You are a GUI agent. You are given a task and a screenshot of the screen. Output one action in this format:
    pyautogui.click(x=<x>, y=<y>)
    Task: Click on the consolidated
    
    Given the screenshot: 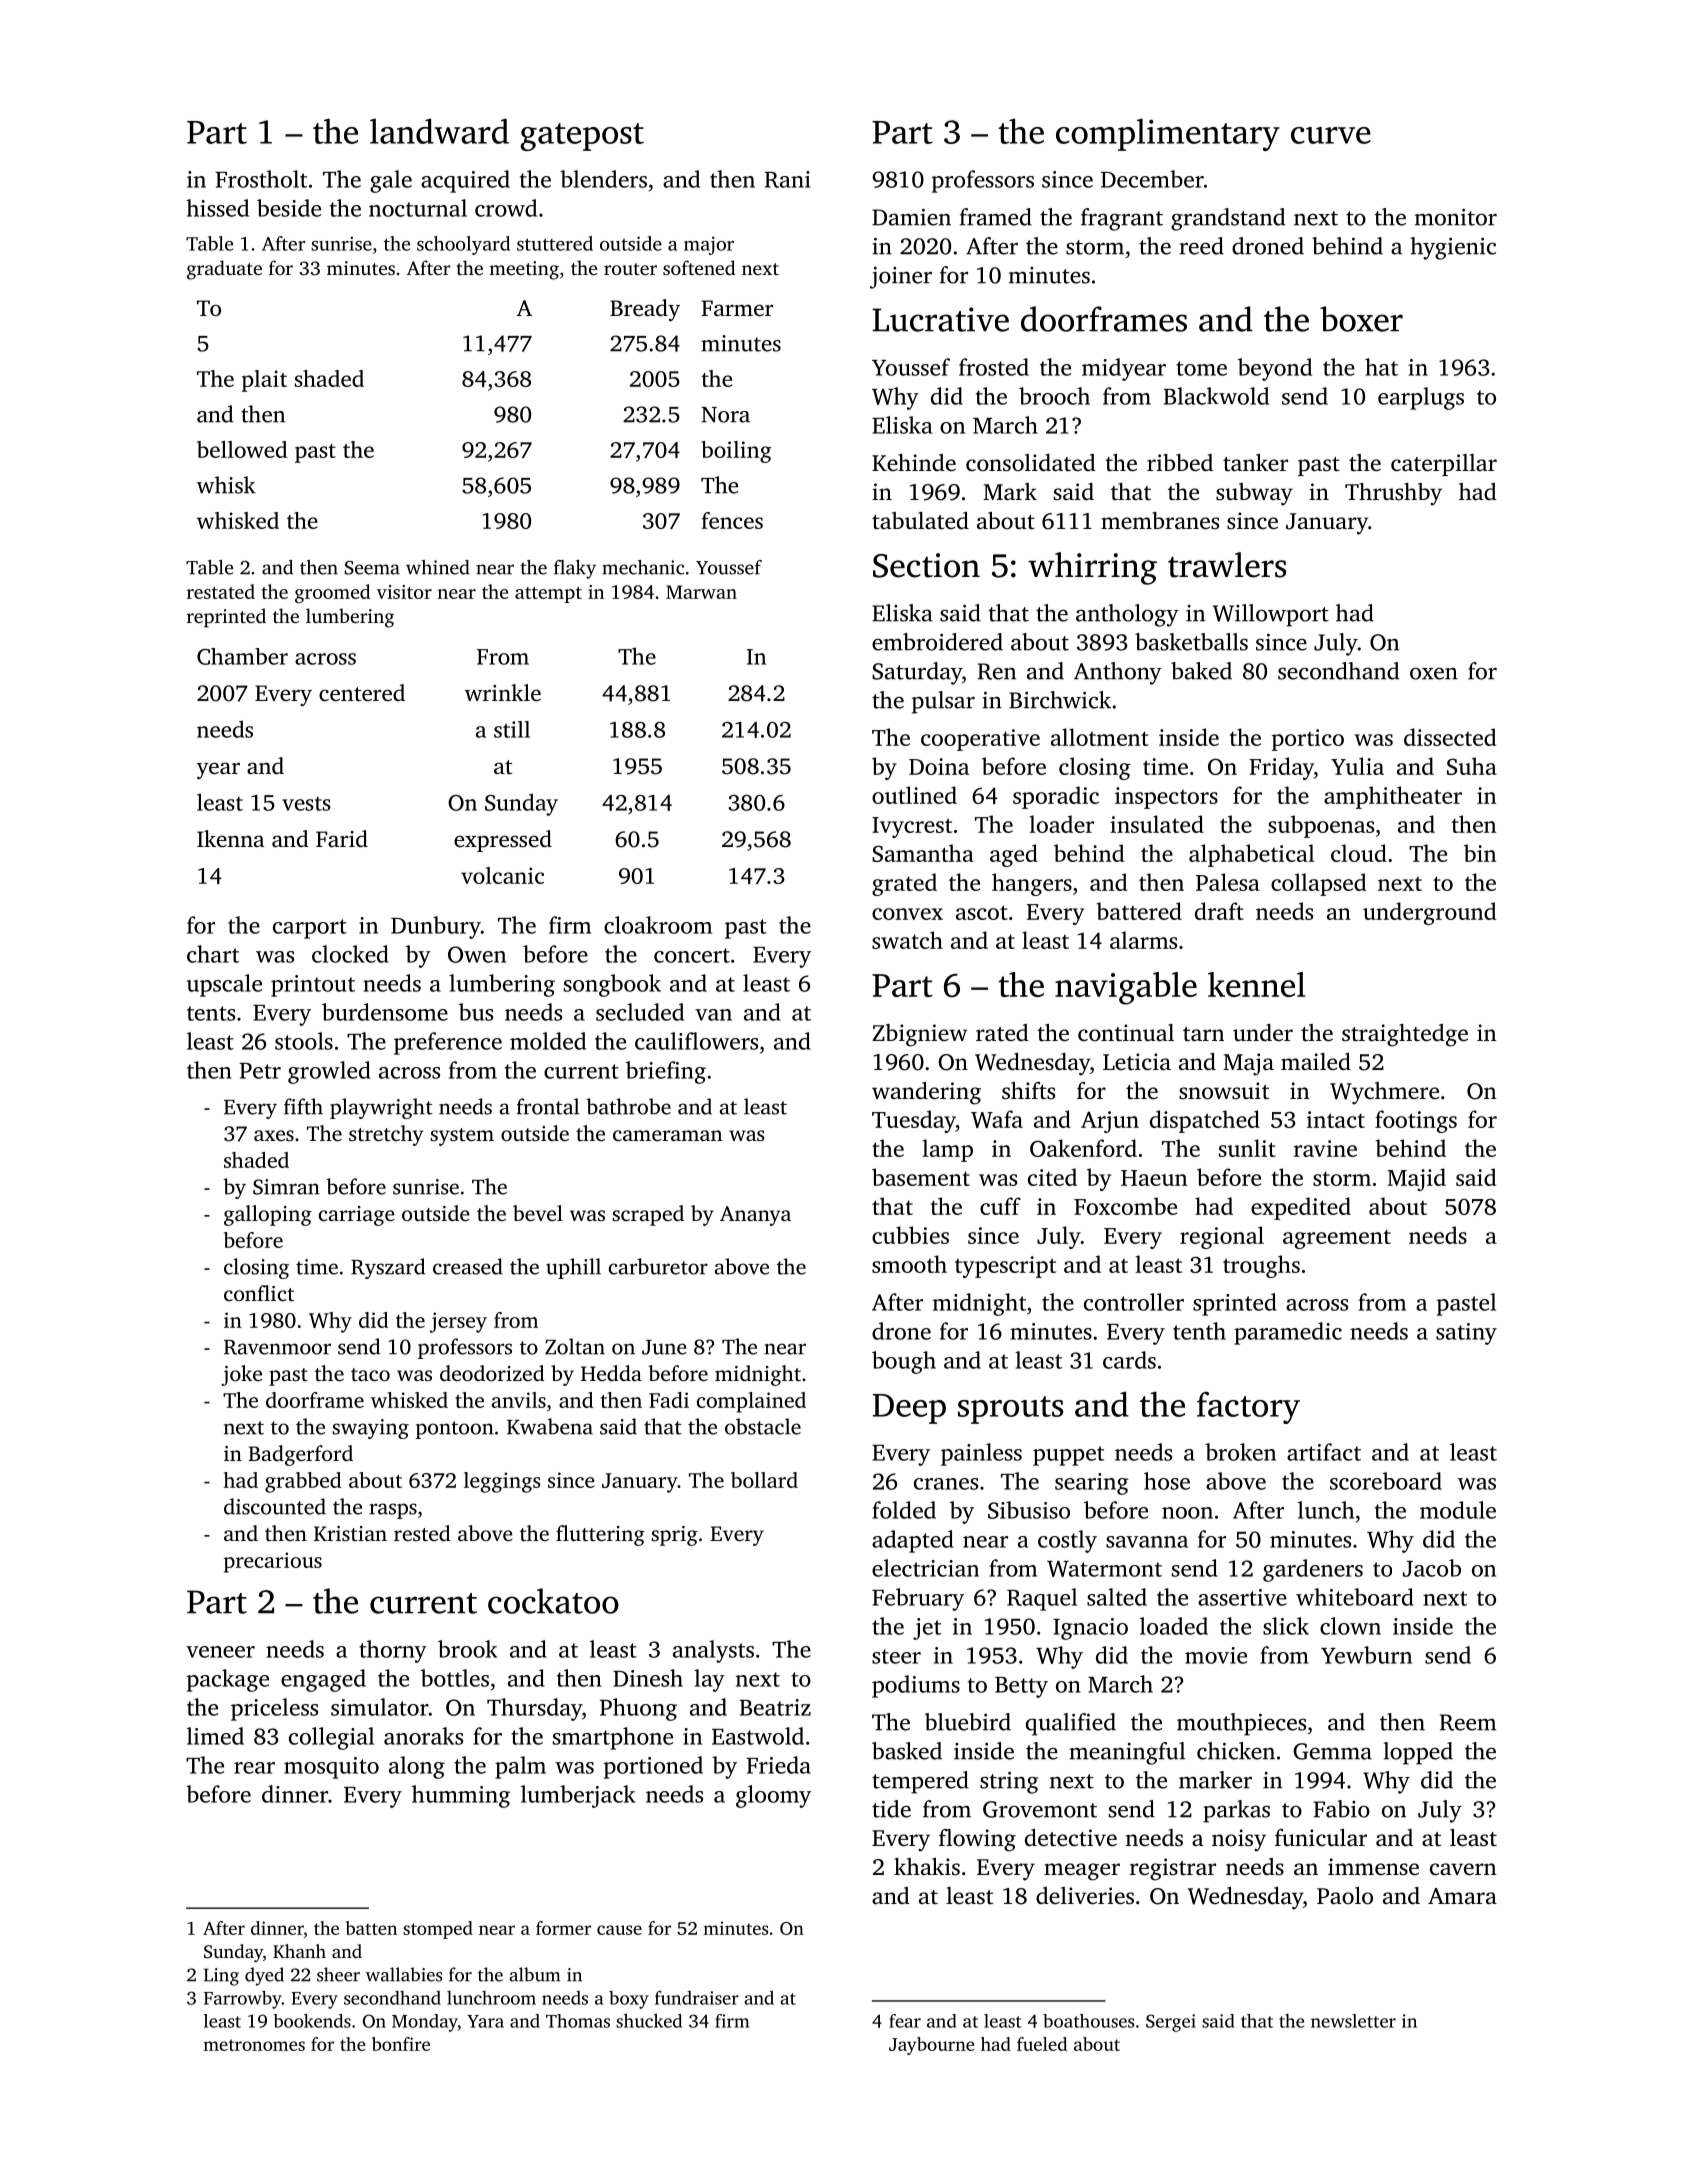 What is the action you would take?
    pyautogui.click(x=1031, y=463)
